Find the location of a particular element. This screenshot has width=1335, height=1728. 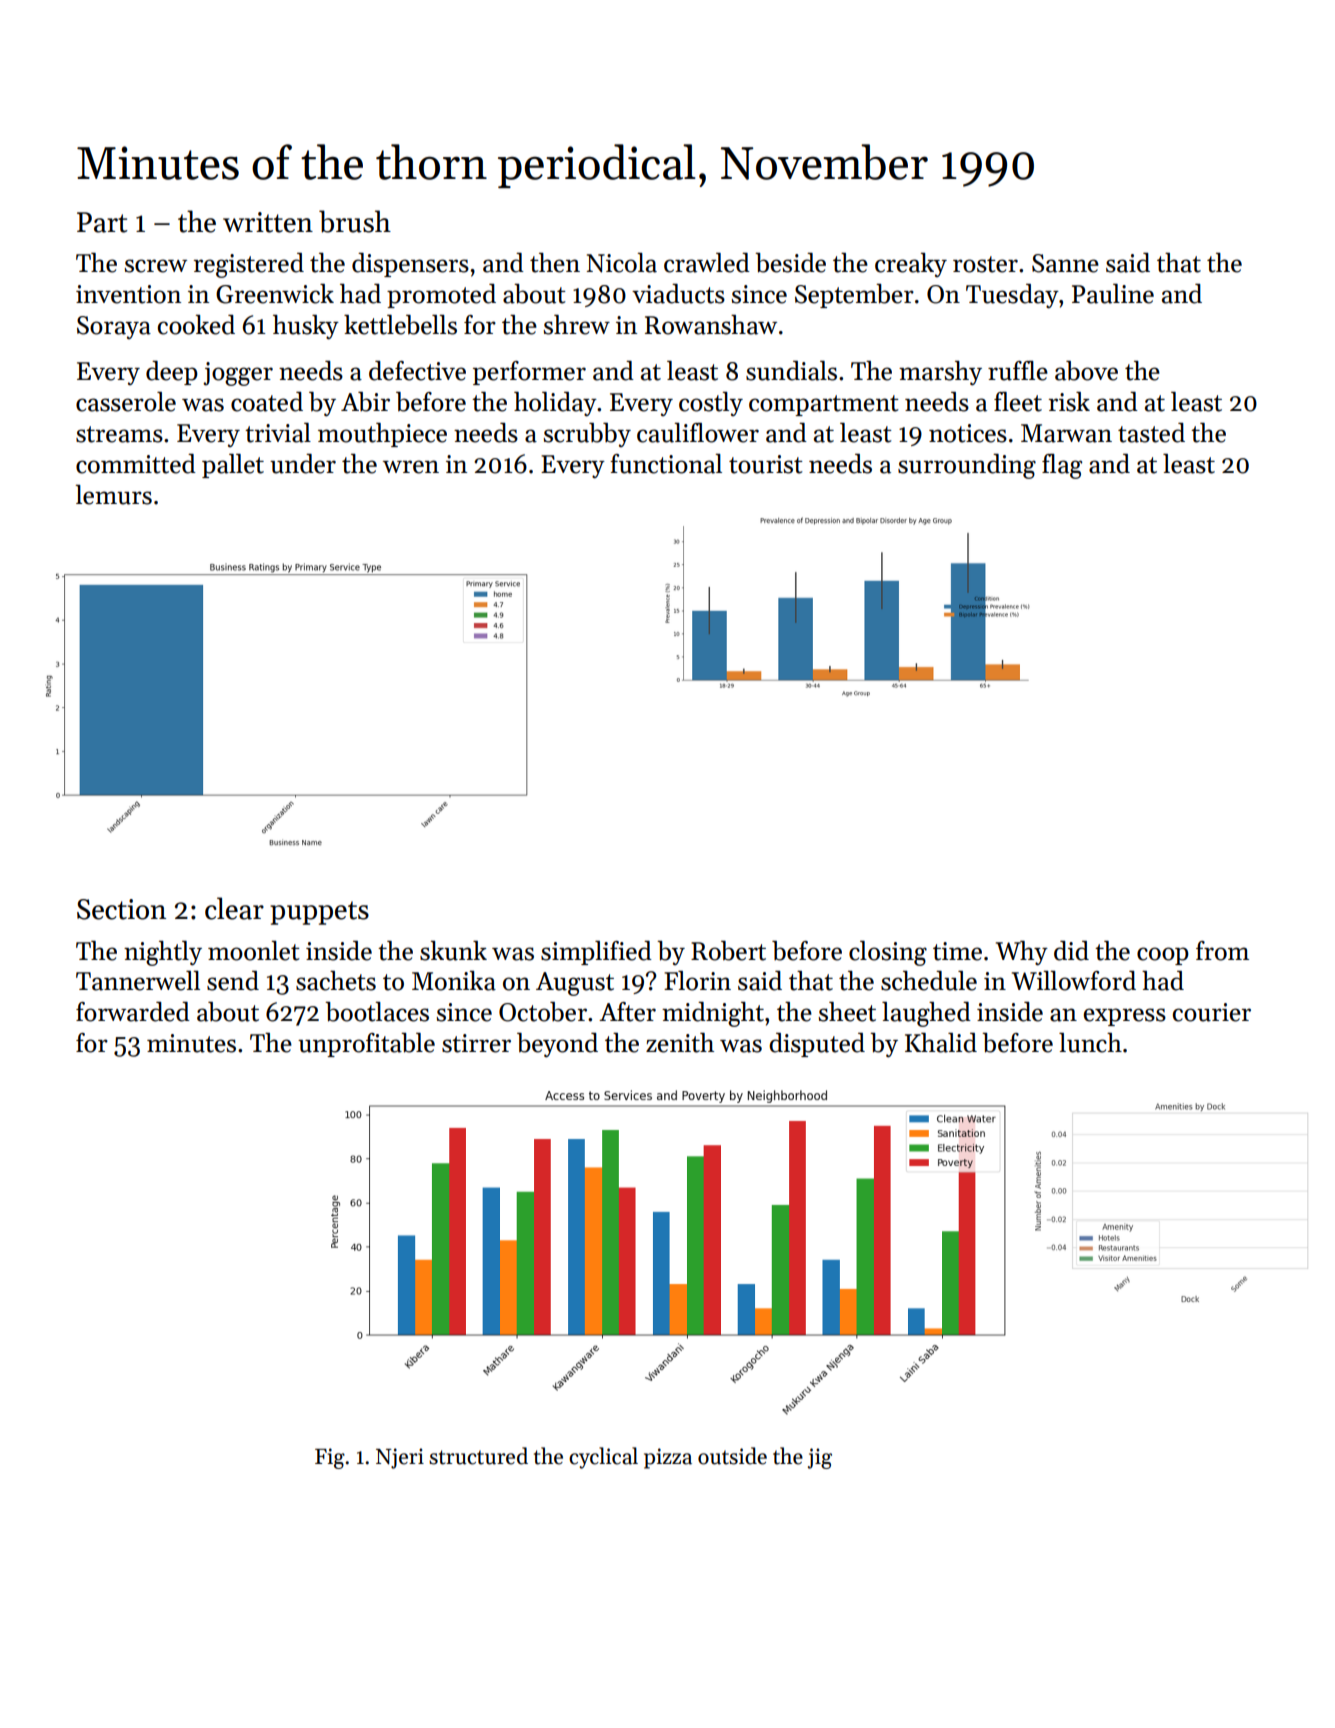

coop is located at coordinates (1163, 956).
